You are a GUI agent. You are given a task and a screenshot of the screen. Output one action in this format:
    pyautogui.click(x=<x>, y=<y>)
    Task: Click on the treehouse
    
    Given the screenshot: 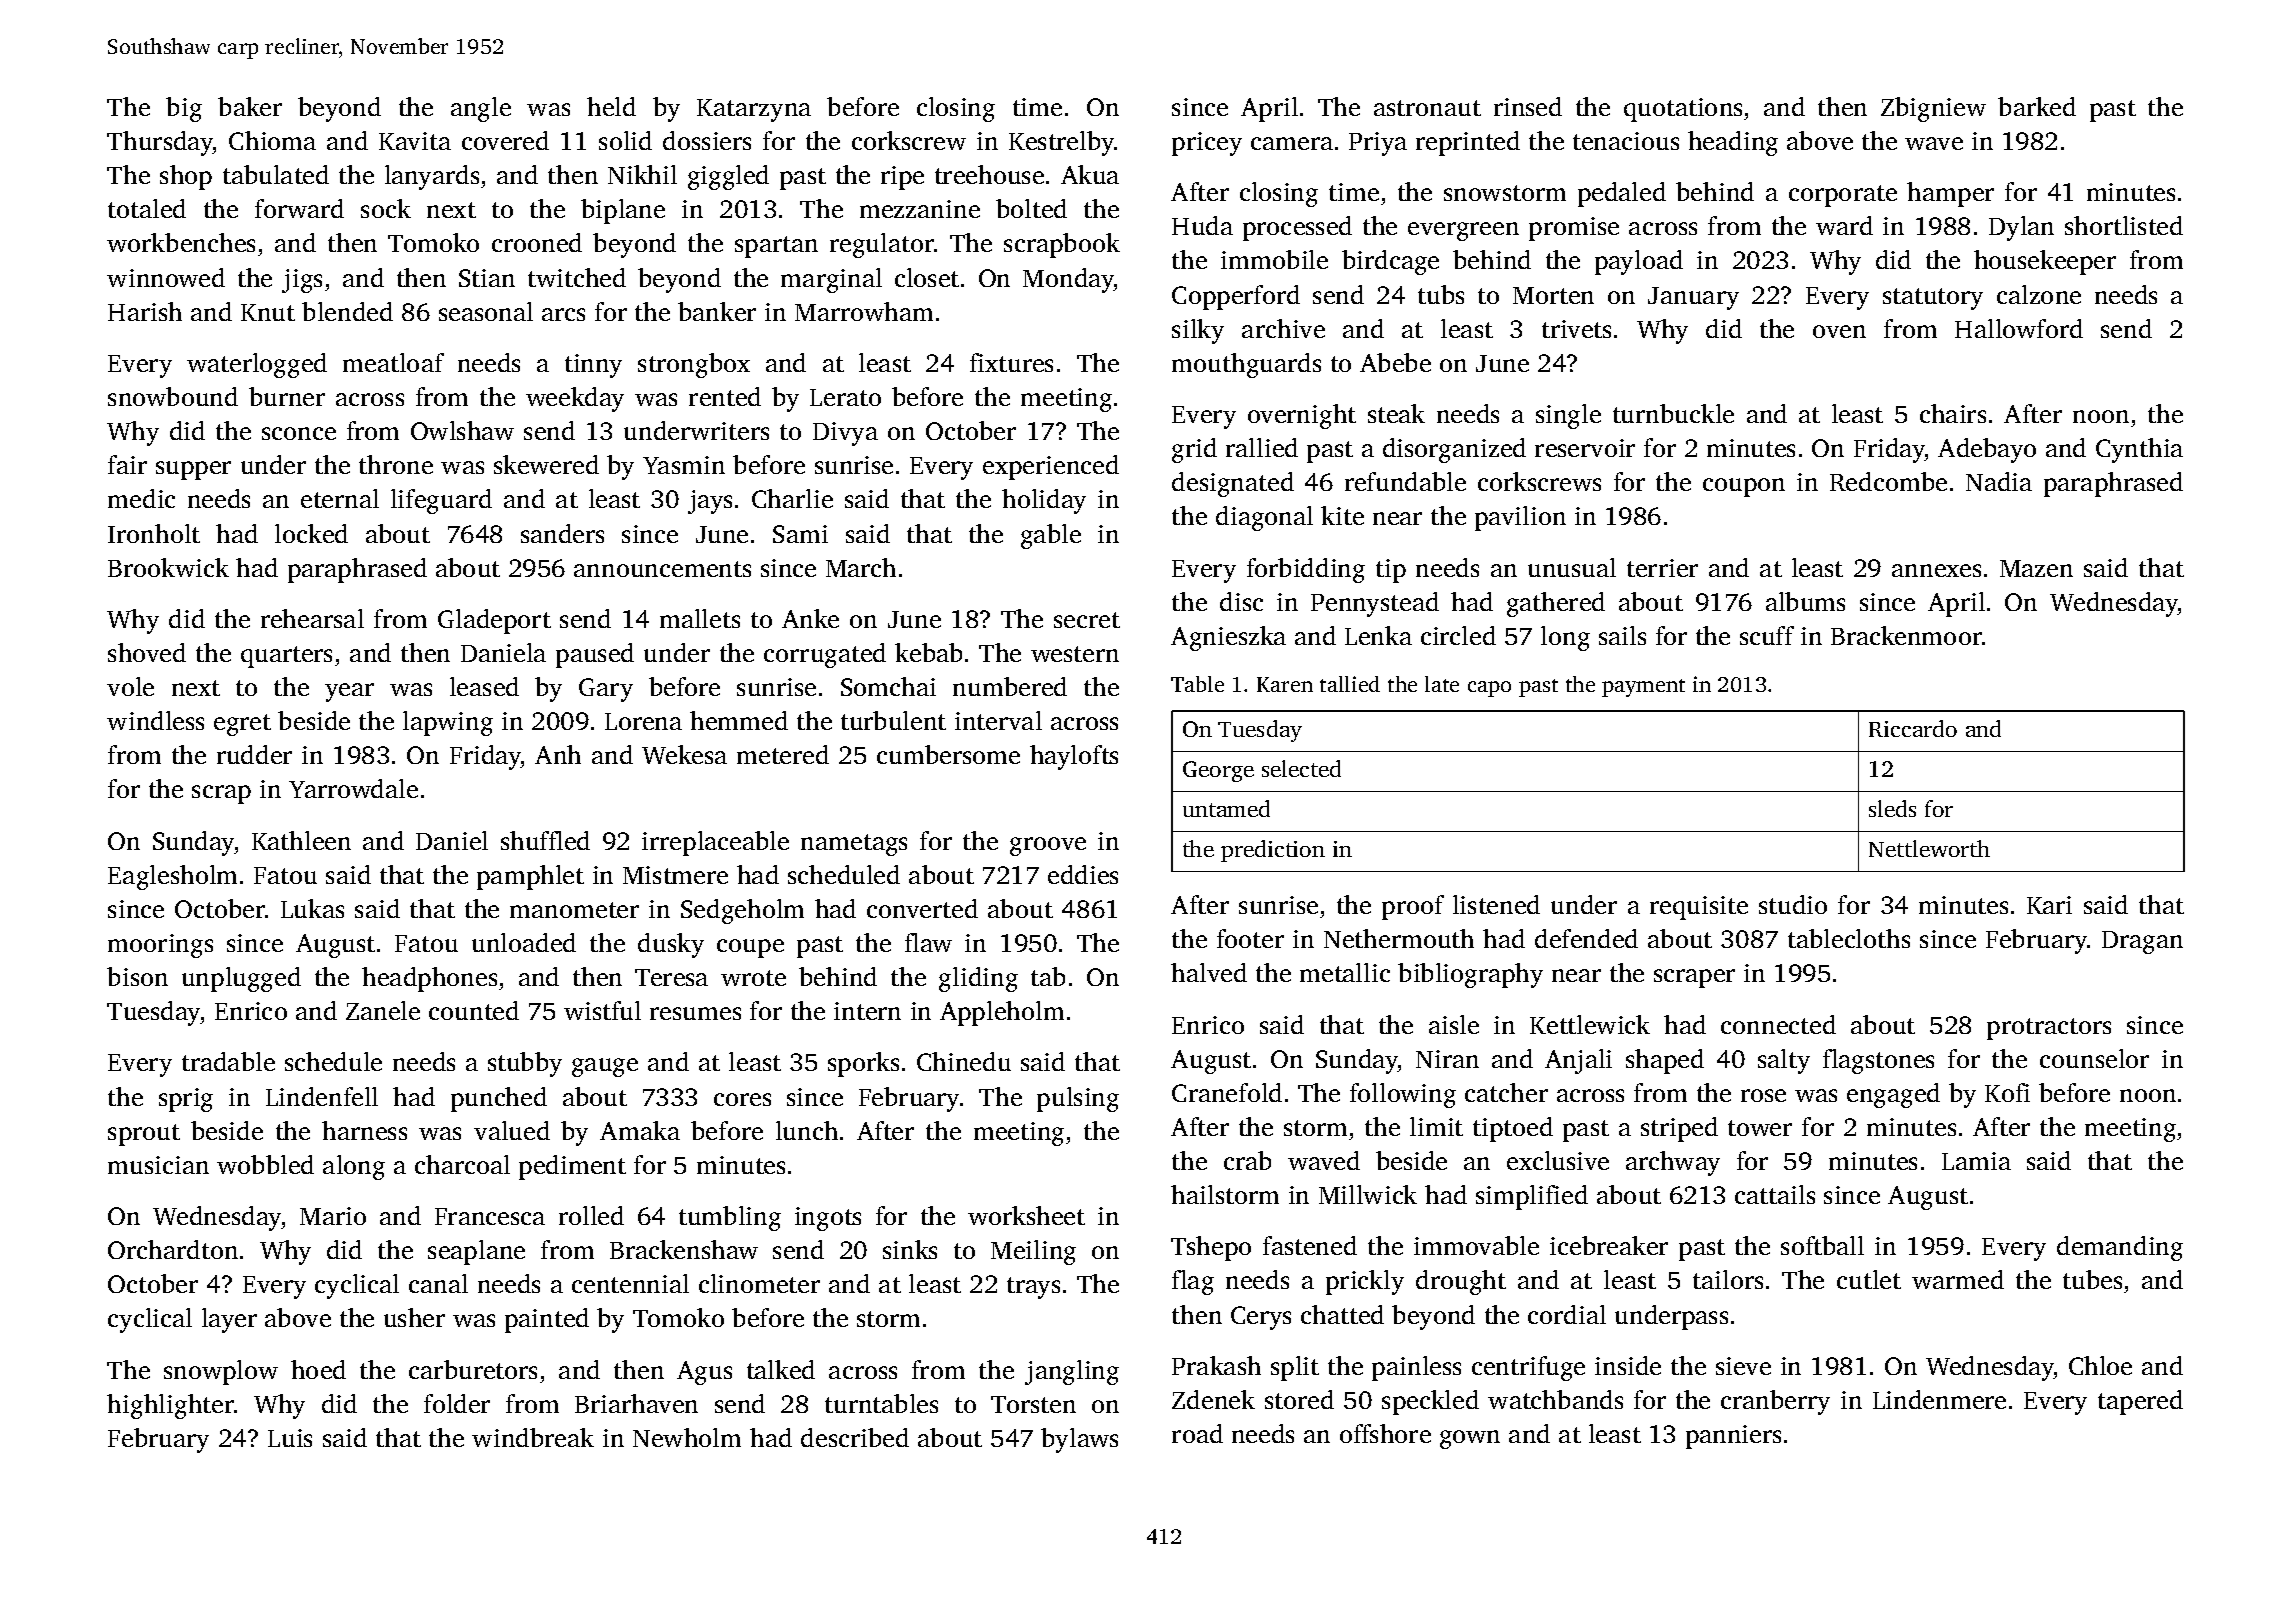 What is the action you would take?
    pyautogui.click(x=989, y=174)
